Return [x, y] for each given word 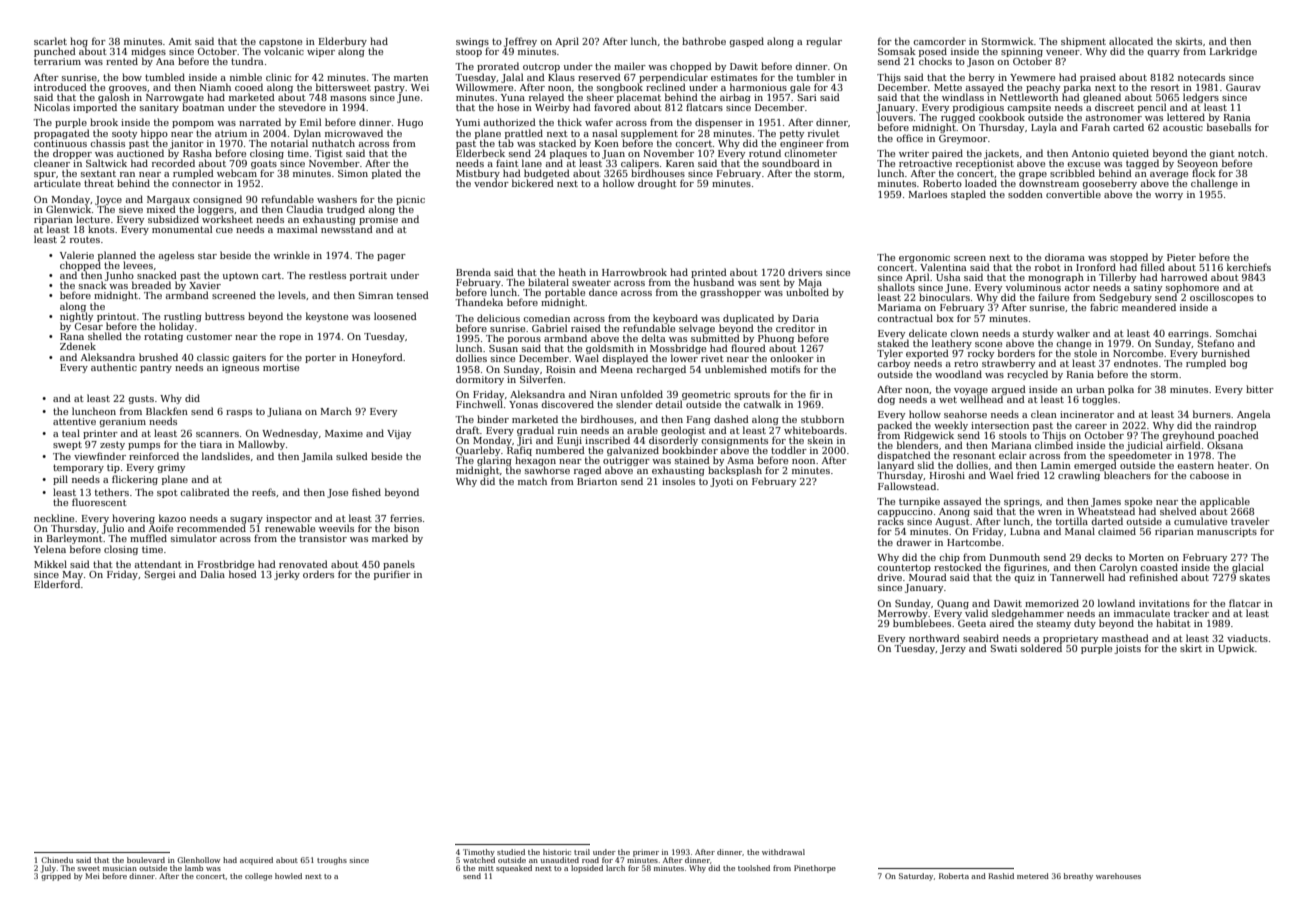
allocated [1131, 41]
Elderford [57, 584]
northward [934, 638]
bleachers [1127, 475]
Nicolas [52, 107]
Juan [613, 154]
